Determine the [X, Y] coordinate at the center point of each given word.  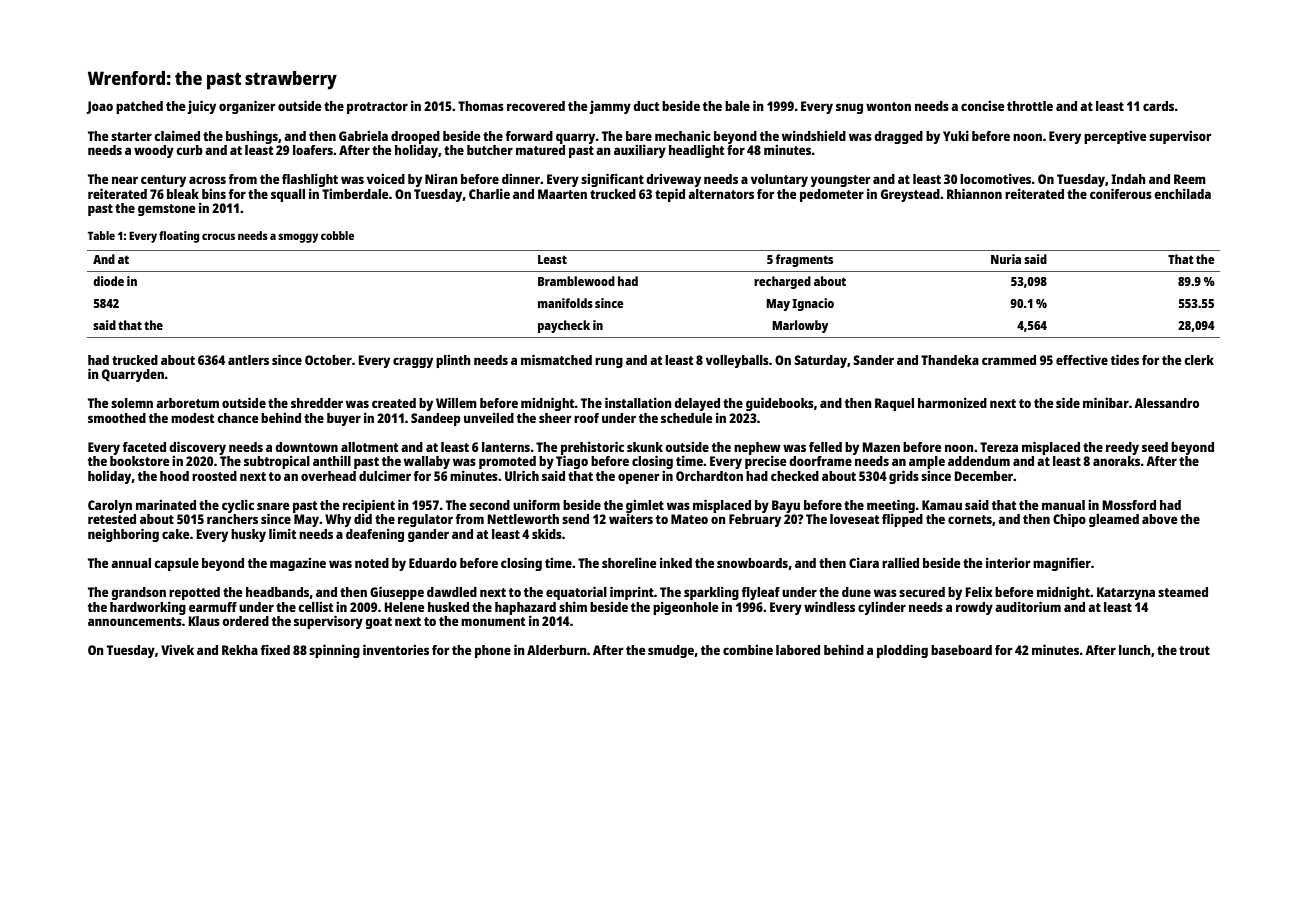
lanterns [506, 447]
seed [1155, 447]
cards [1158, 106]
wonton [888, 106]
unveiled [489, 418]
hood [174, 476]
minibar [1106, 402]
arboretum [187, 403]
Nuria [1006, 259]
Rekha [240, 650]
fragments [804, 260]
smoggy [298, 238]
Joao [99, 107]
